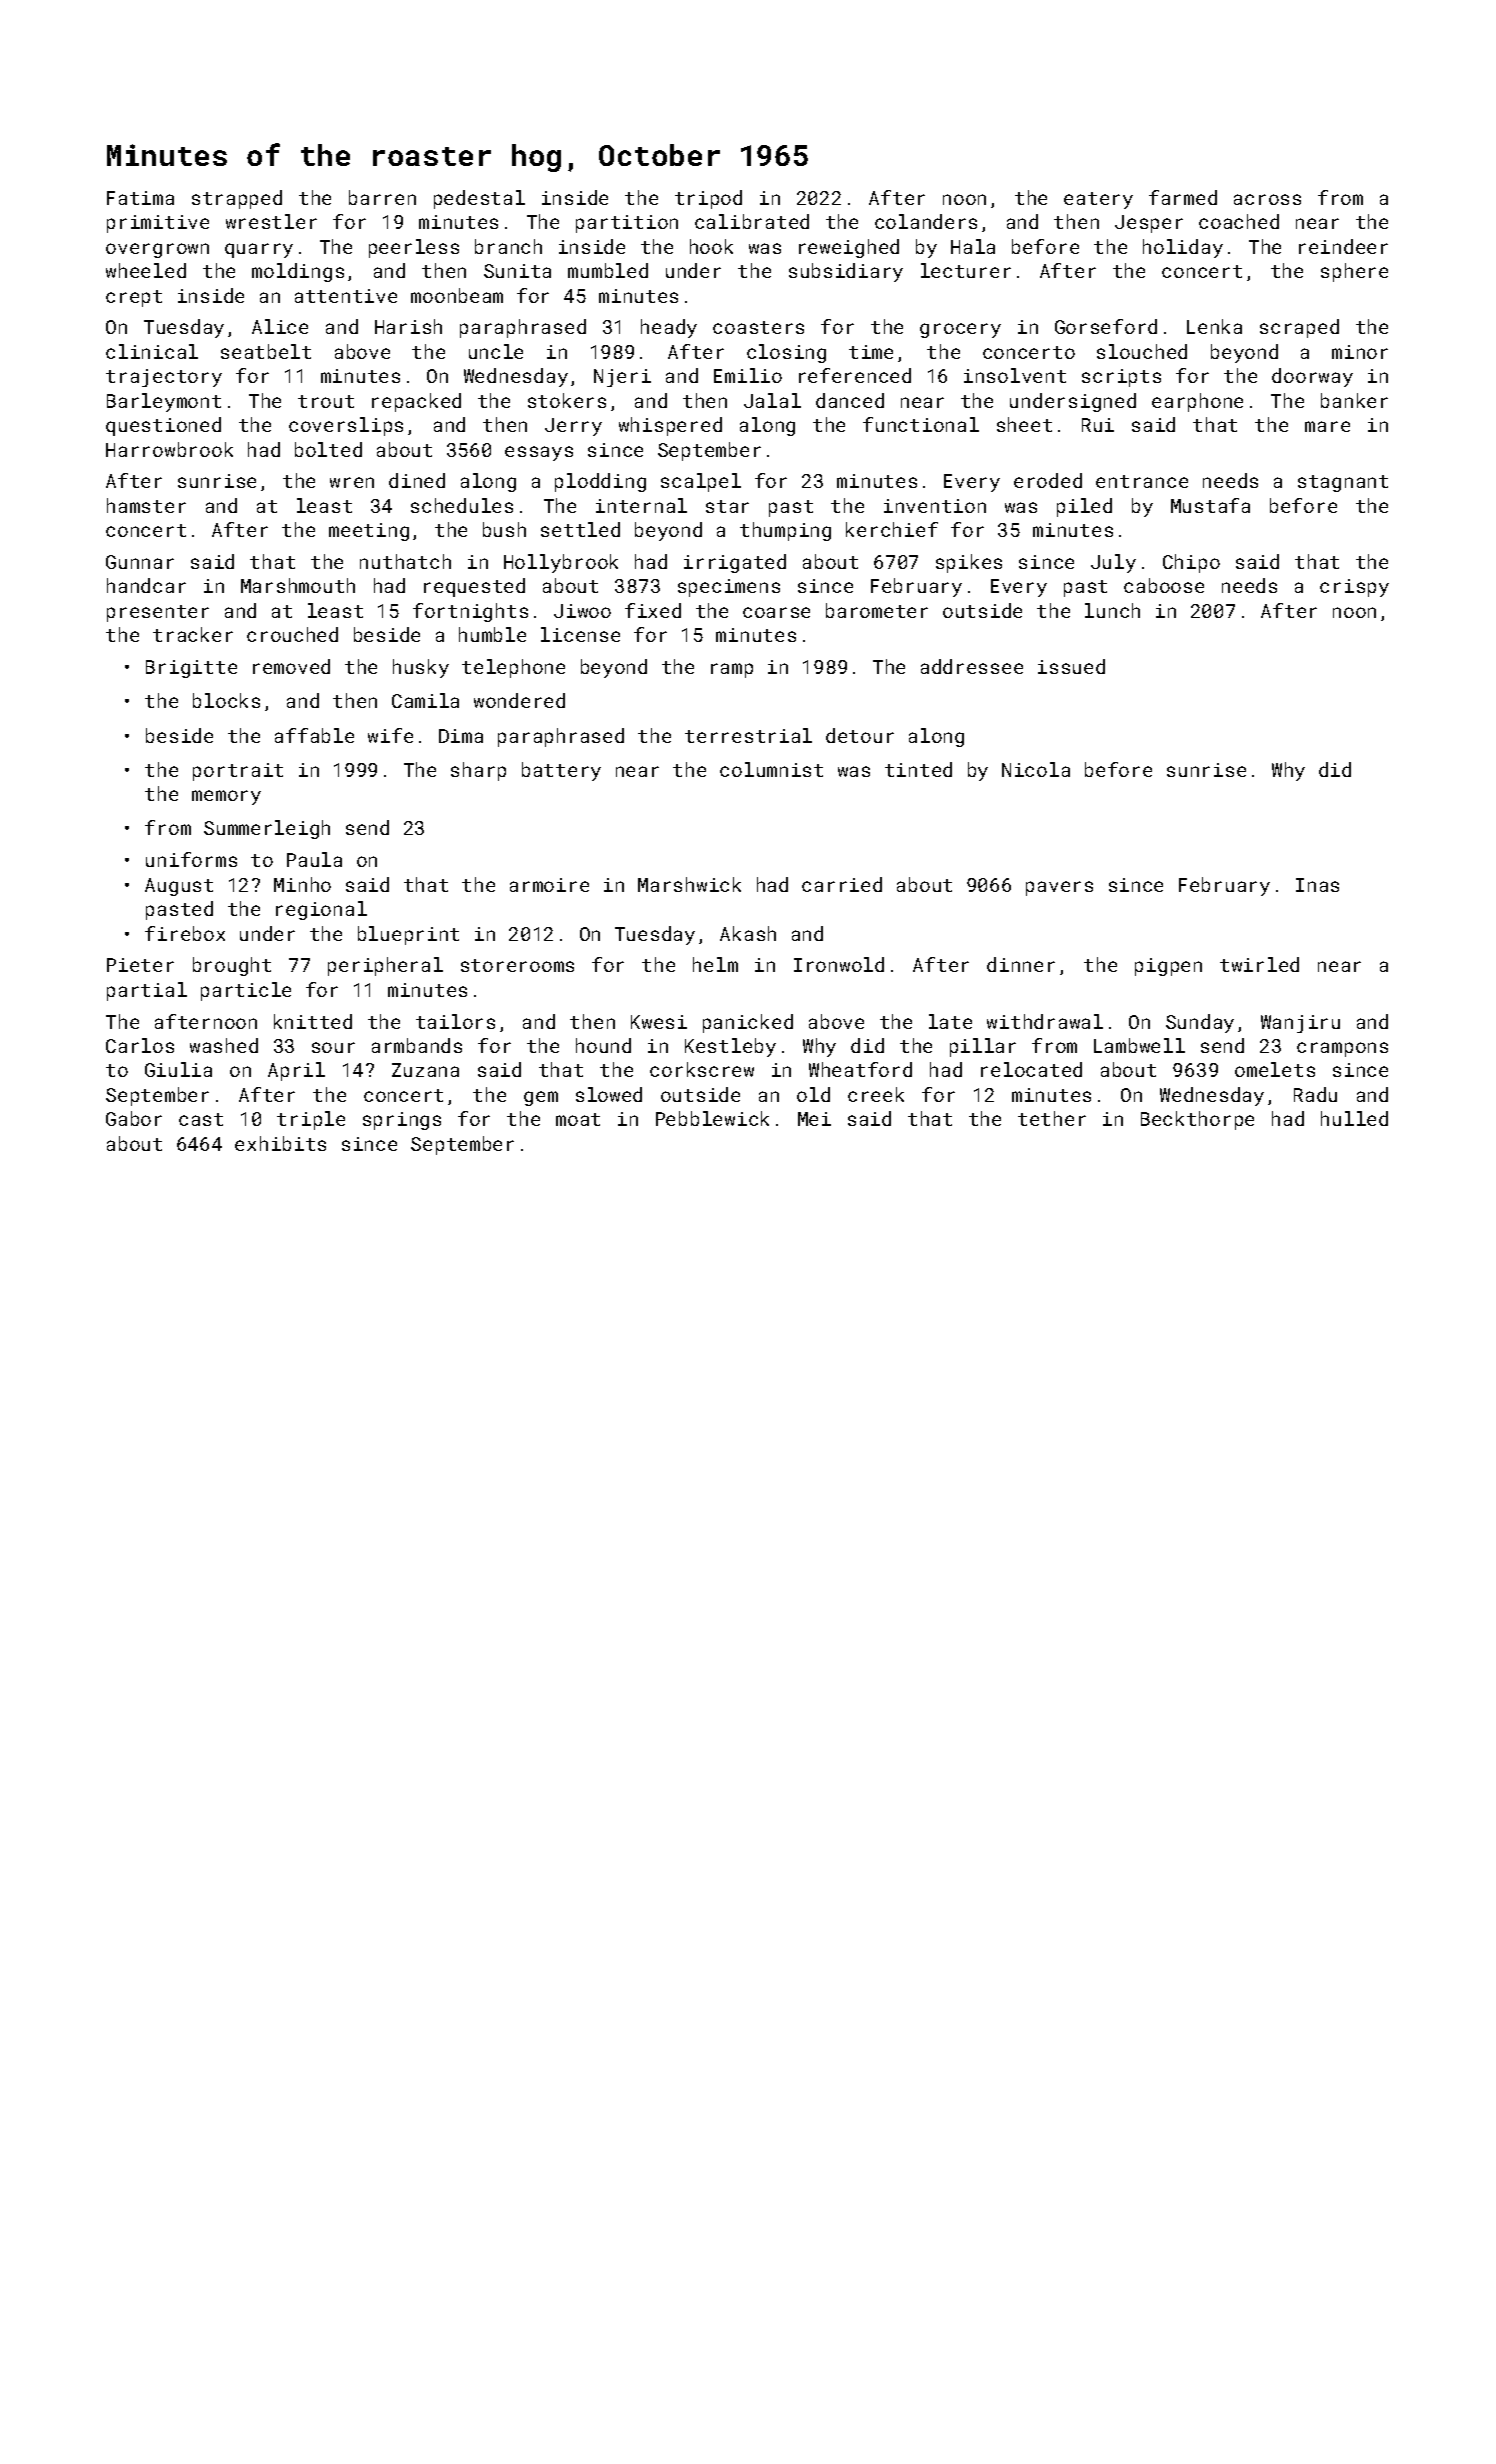 The height and width of the screenshot is (2464, 1496). What do you see at coordinates (352, 482) in the screenshot?
I see `wren` at bounding box center [352, 482].
